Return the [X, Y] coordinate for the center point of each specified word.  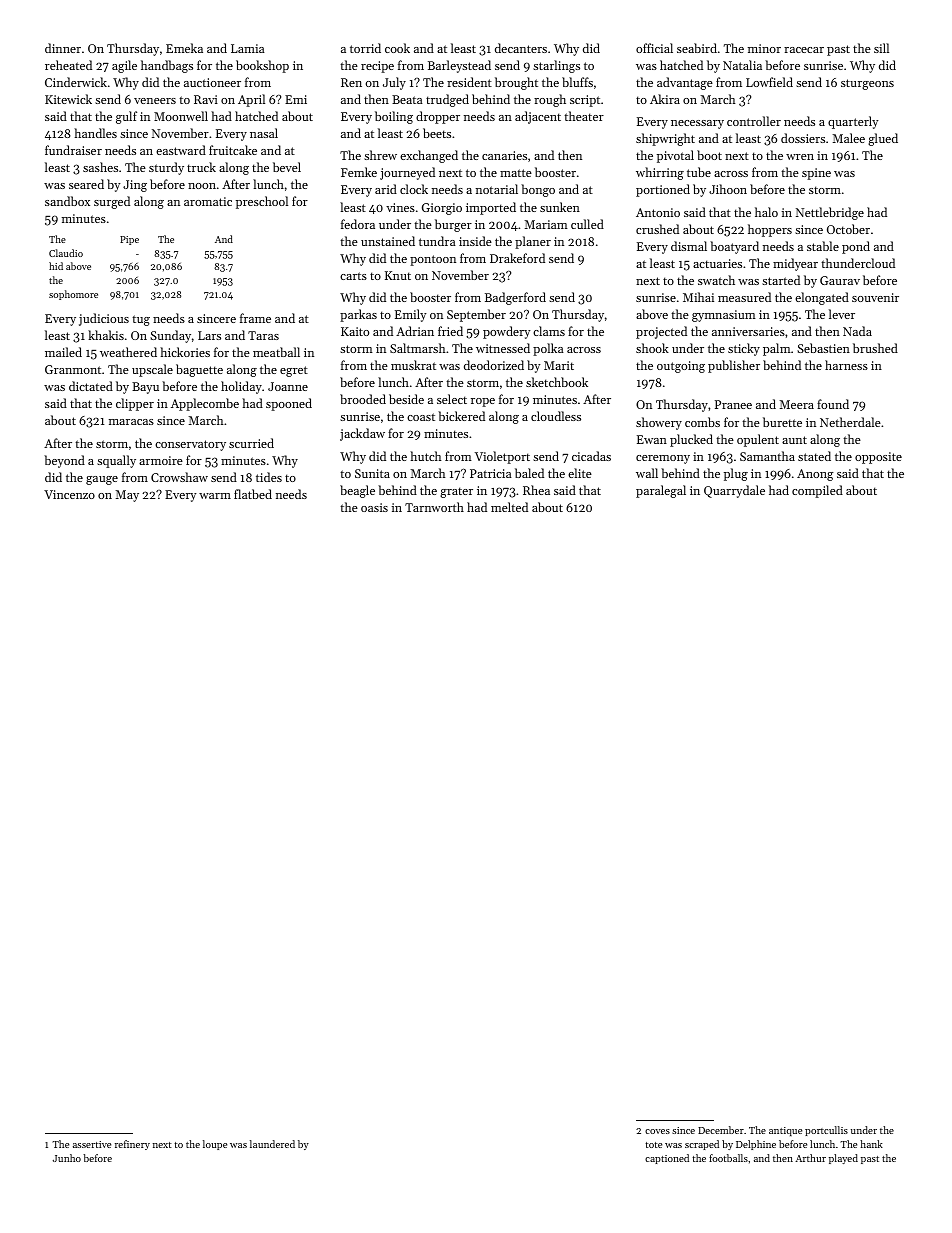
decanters [521, 48]
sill [881, 48]
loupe [215, 1145]
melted [509, 507]
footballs [728, 1158]
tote [653, 1145]
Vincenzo [69, 494]
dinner [63, 48]
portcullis [826, 1131]
